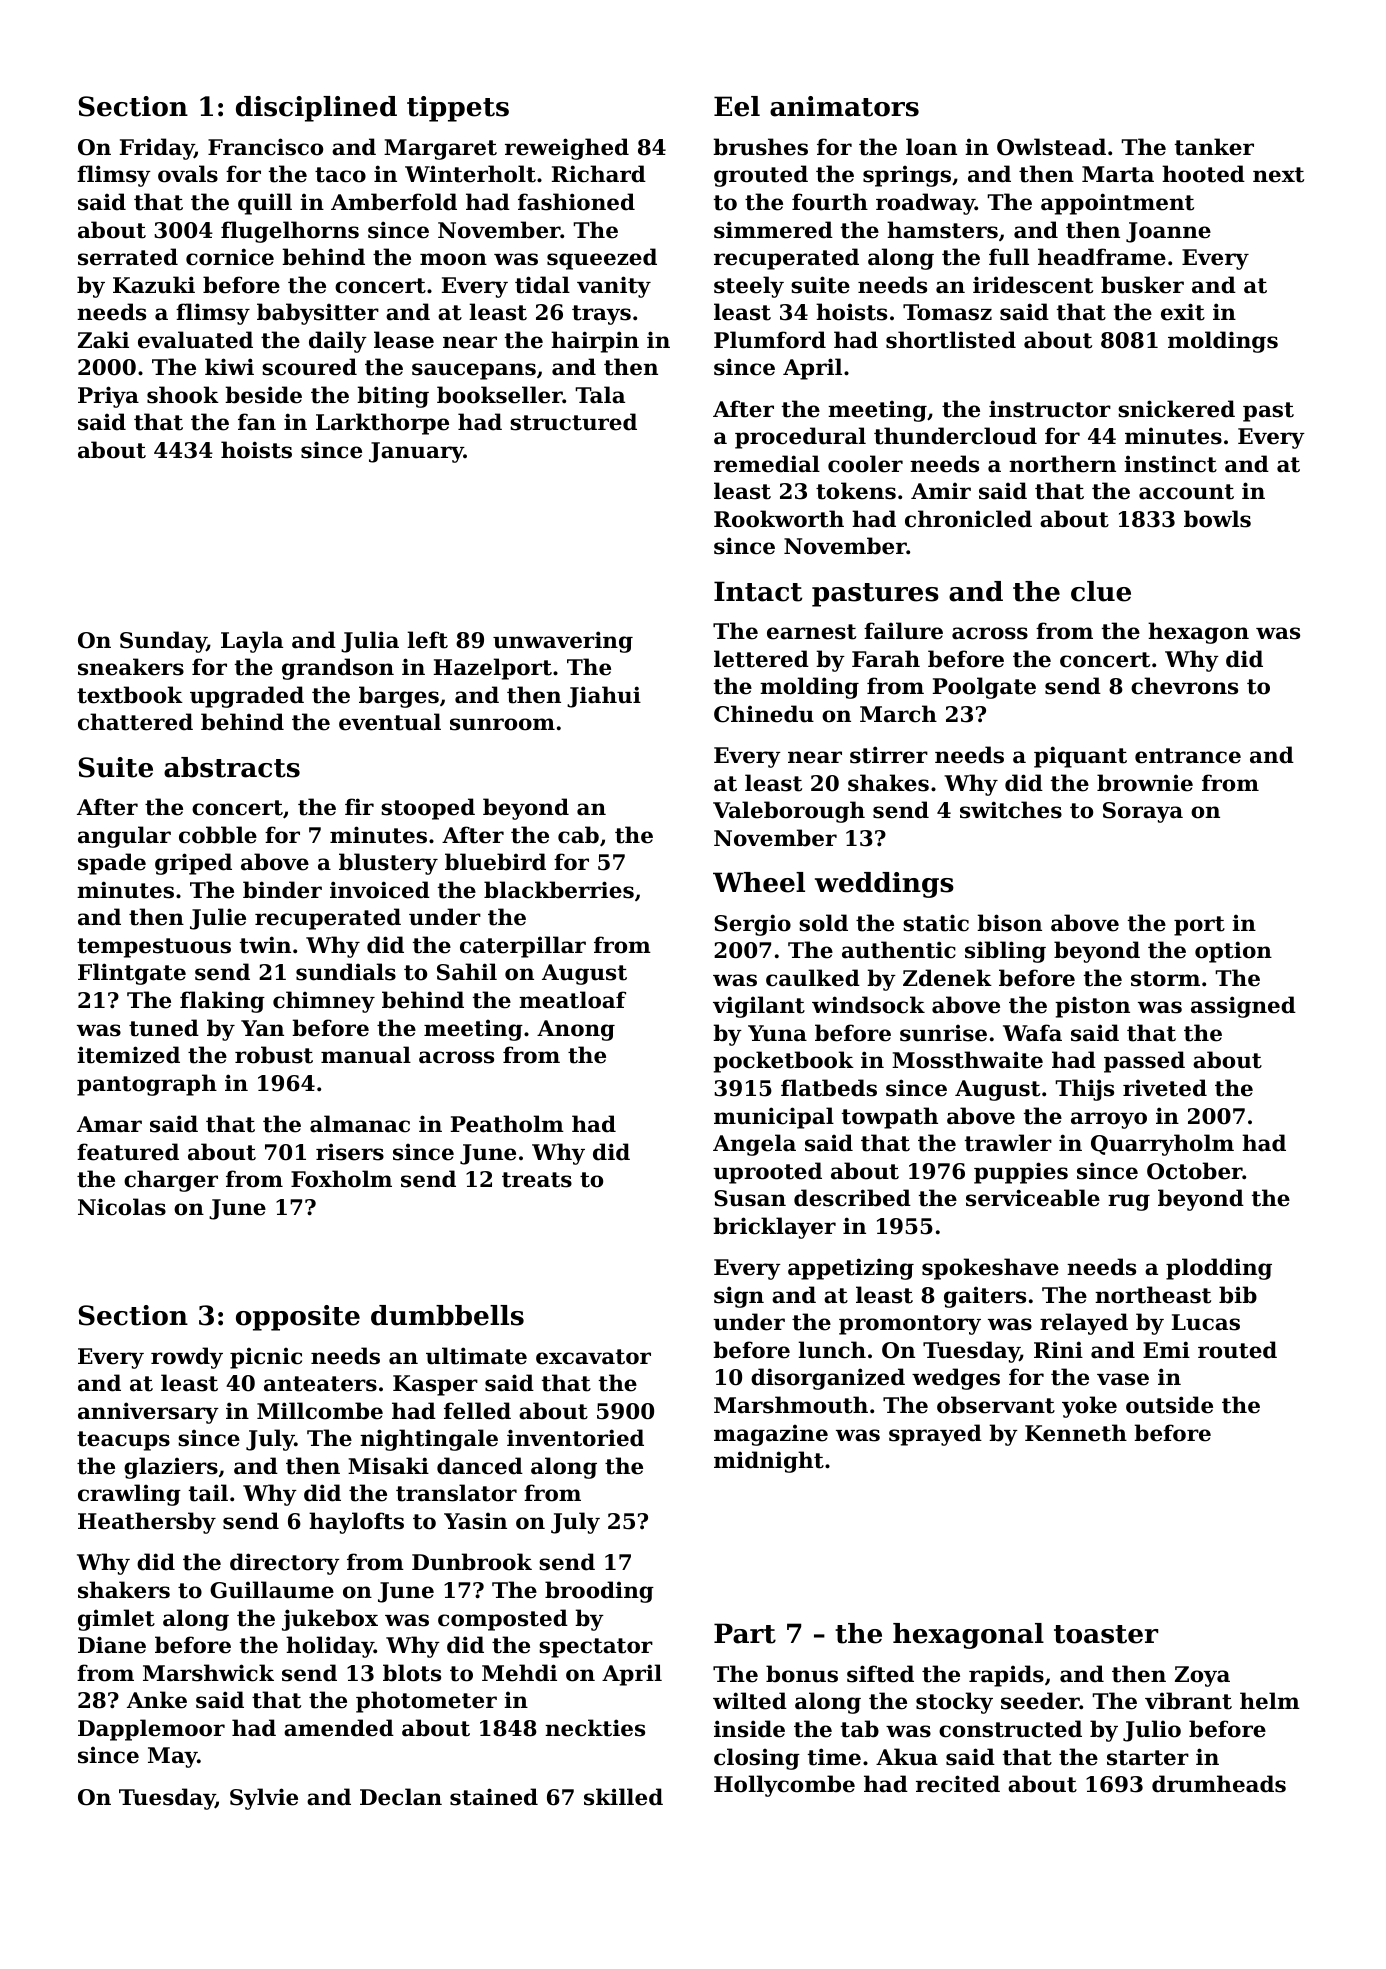 This screenshot has width=1386, height=1969. What do you see at coordinates (316, 109) in the screenshot?
I see `disciplined` at bounding box center [316, 109].
